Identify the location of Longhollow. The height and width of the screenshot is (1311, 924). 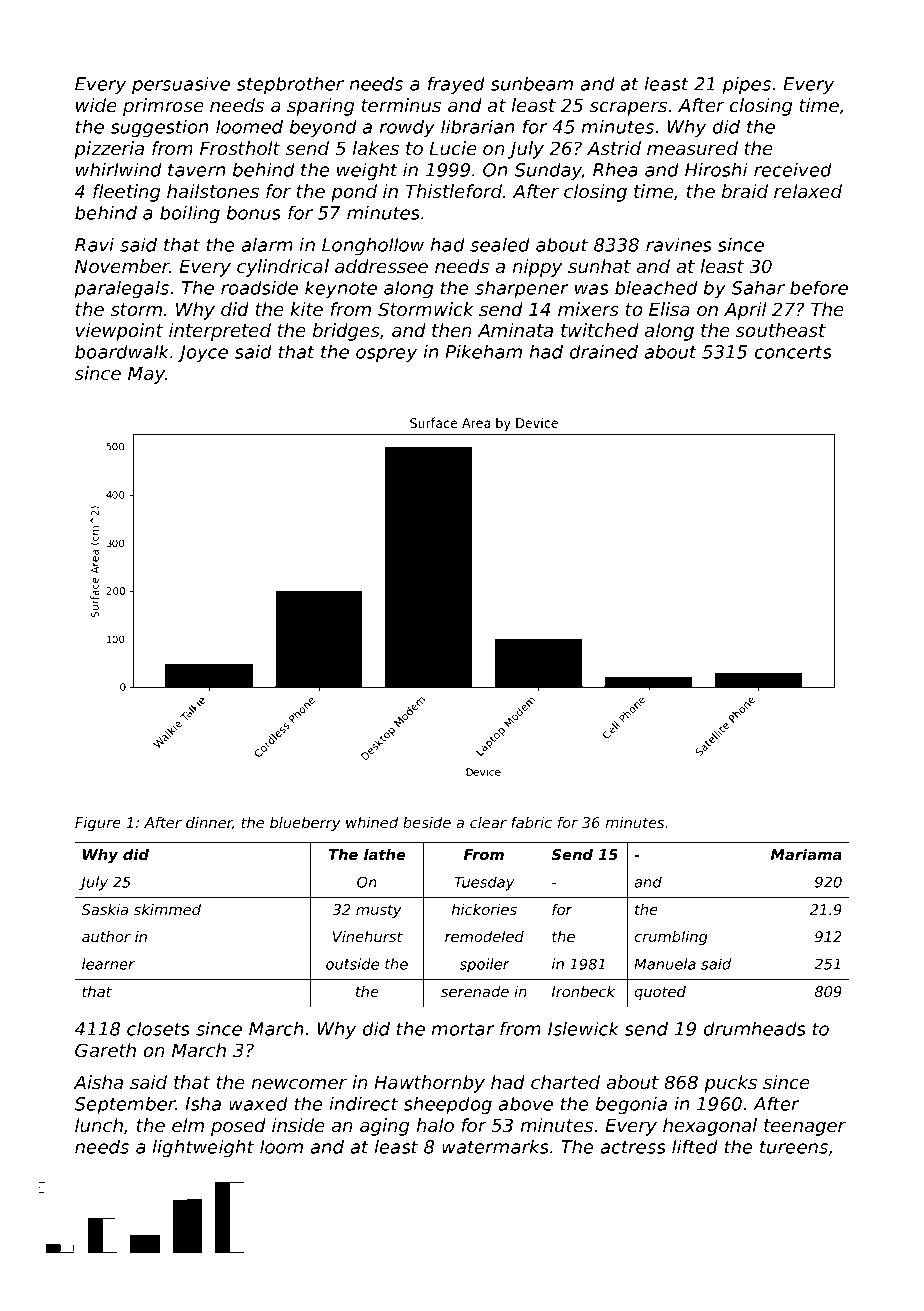
(373, 246).
